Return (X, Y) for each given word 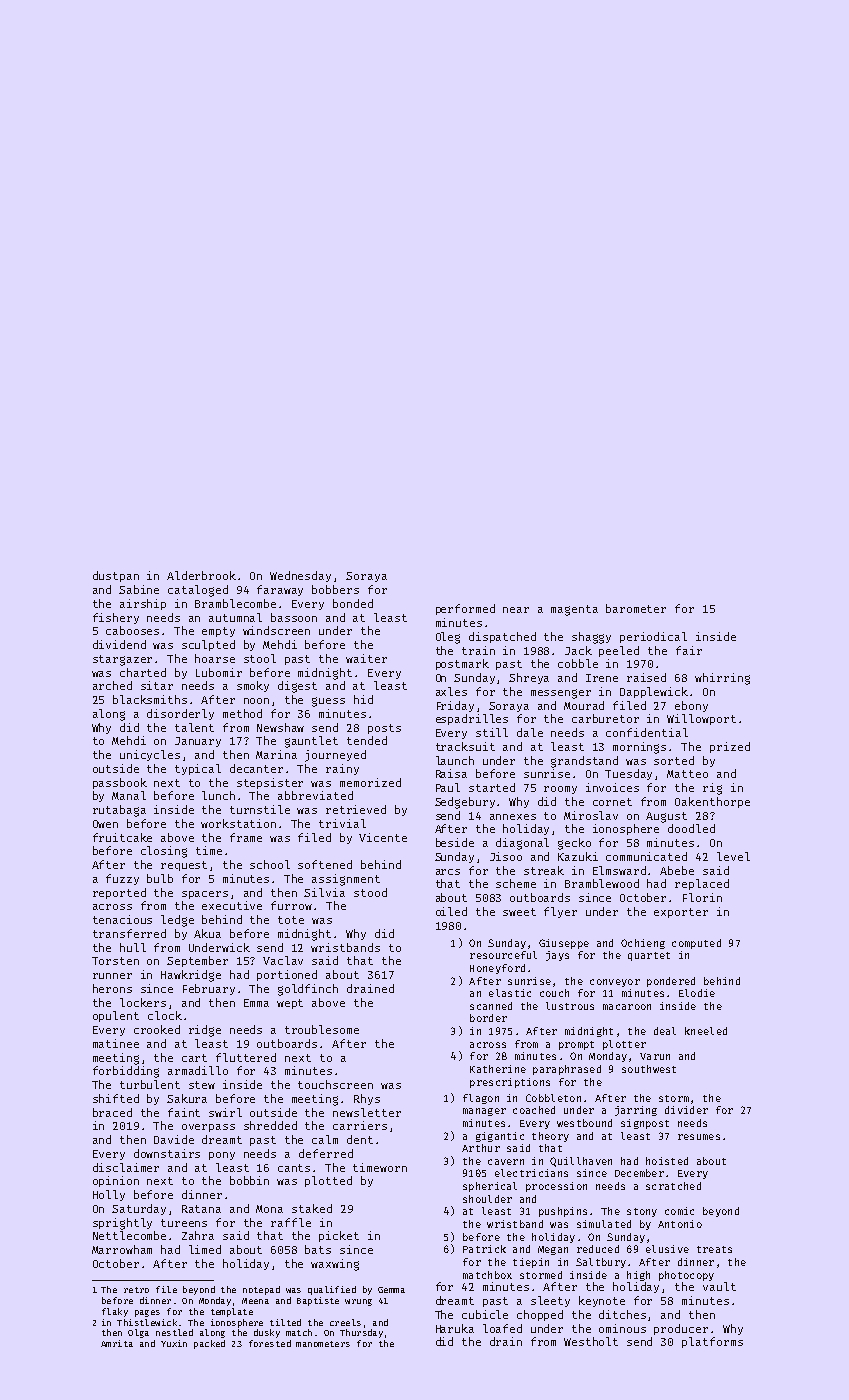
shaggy (591, 638)
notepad (261, 1290)
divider (686, 1110)
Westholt (591, 1341)
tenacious (122, 919)
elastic (510, 993)
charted (143, 672)
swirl (225, 1112)
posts (384, 729)
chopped (540, 1315)
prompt (576, 1045)
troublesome (322, 1029)
